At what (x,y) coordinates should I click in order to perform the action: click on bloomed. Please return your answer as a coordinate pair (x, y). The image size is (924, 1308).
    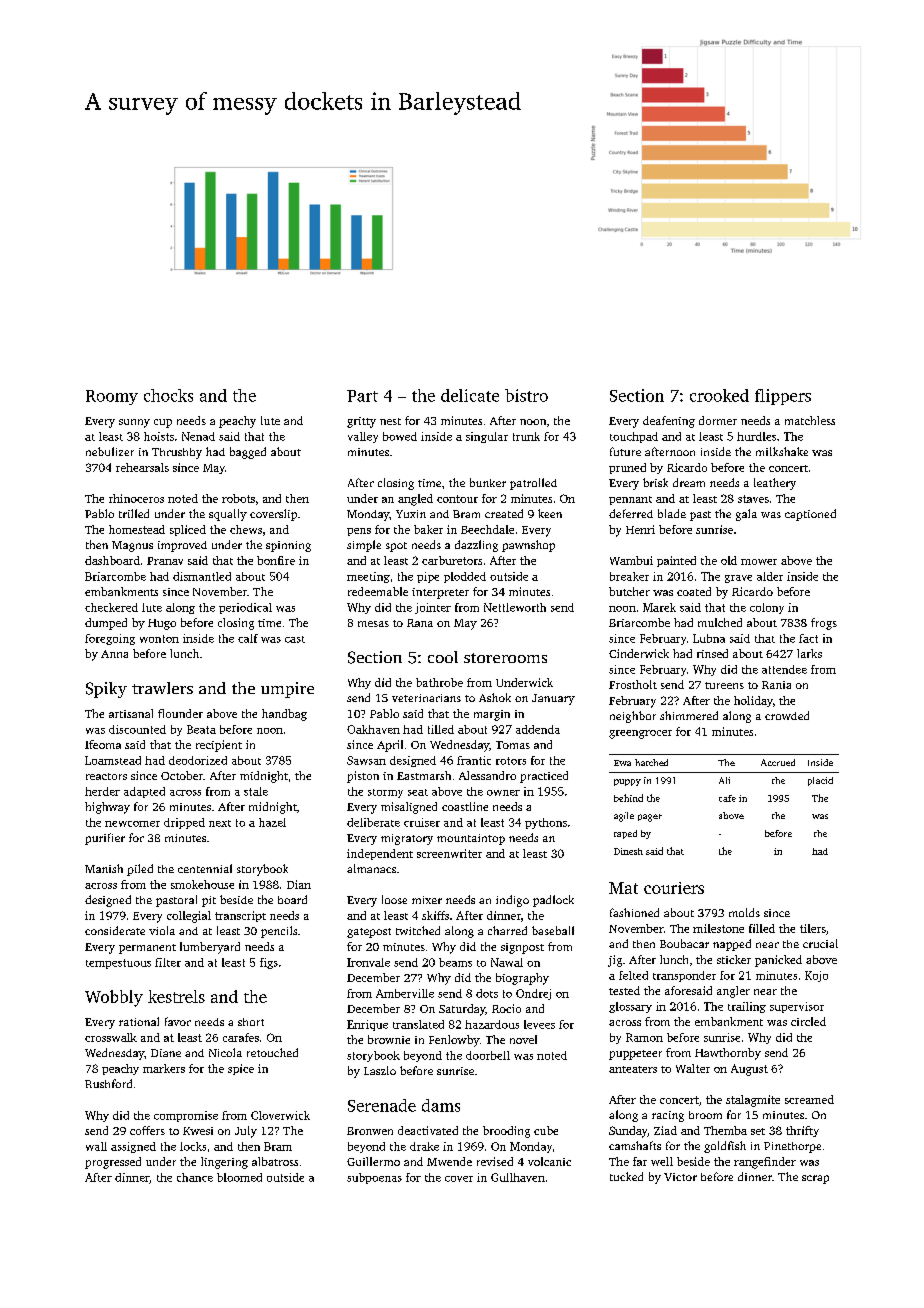
    Looking at the image, I should click on (239, 1177).
